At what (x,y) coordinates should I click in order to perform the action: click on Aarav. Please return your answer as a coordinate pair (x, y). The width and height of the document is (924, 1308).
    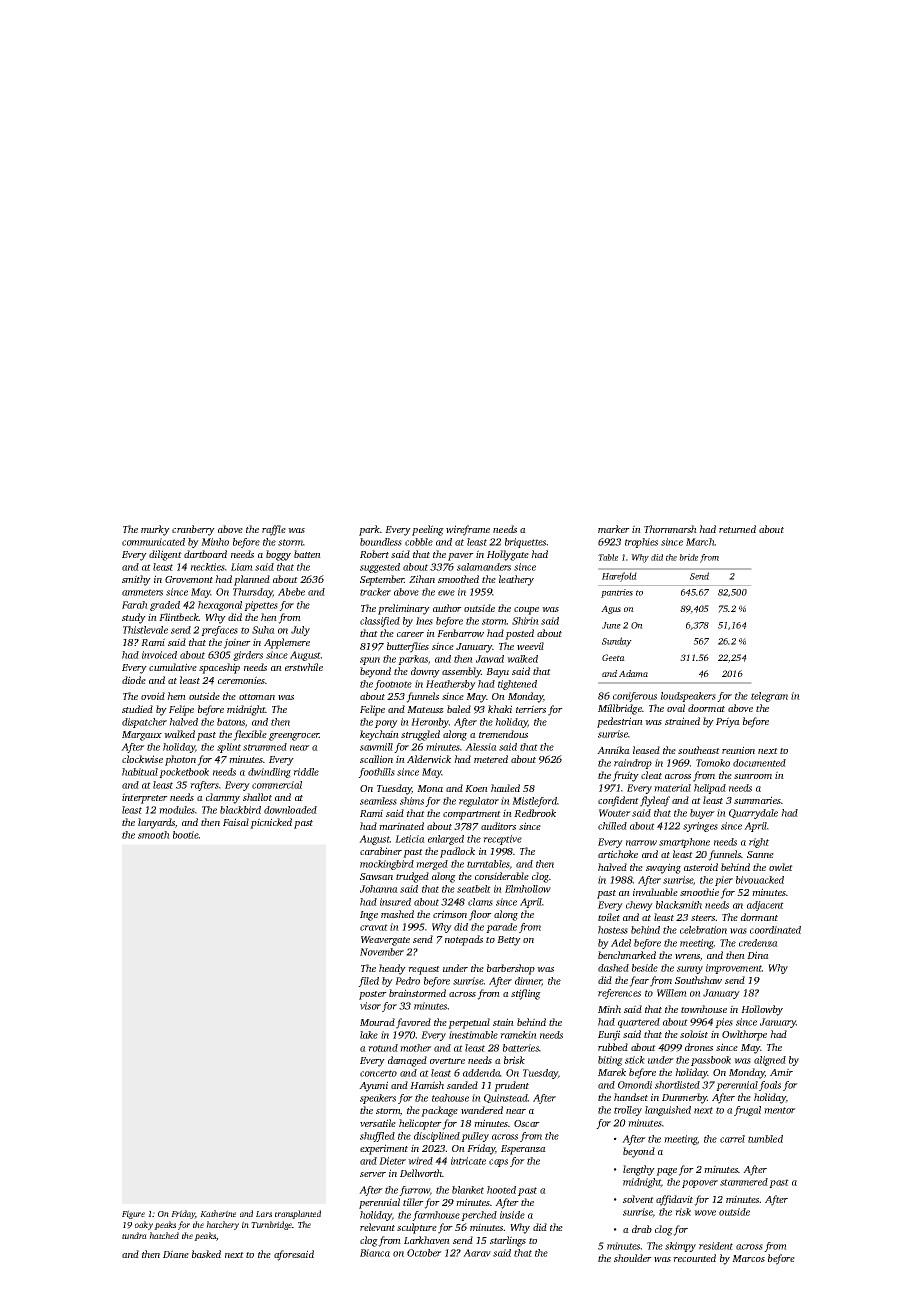
    Looking at the image, I should click on (477, 1253).
